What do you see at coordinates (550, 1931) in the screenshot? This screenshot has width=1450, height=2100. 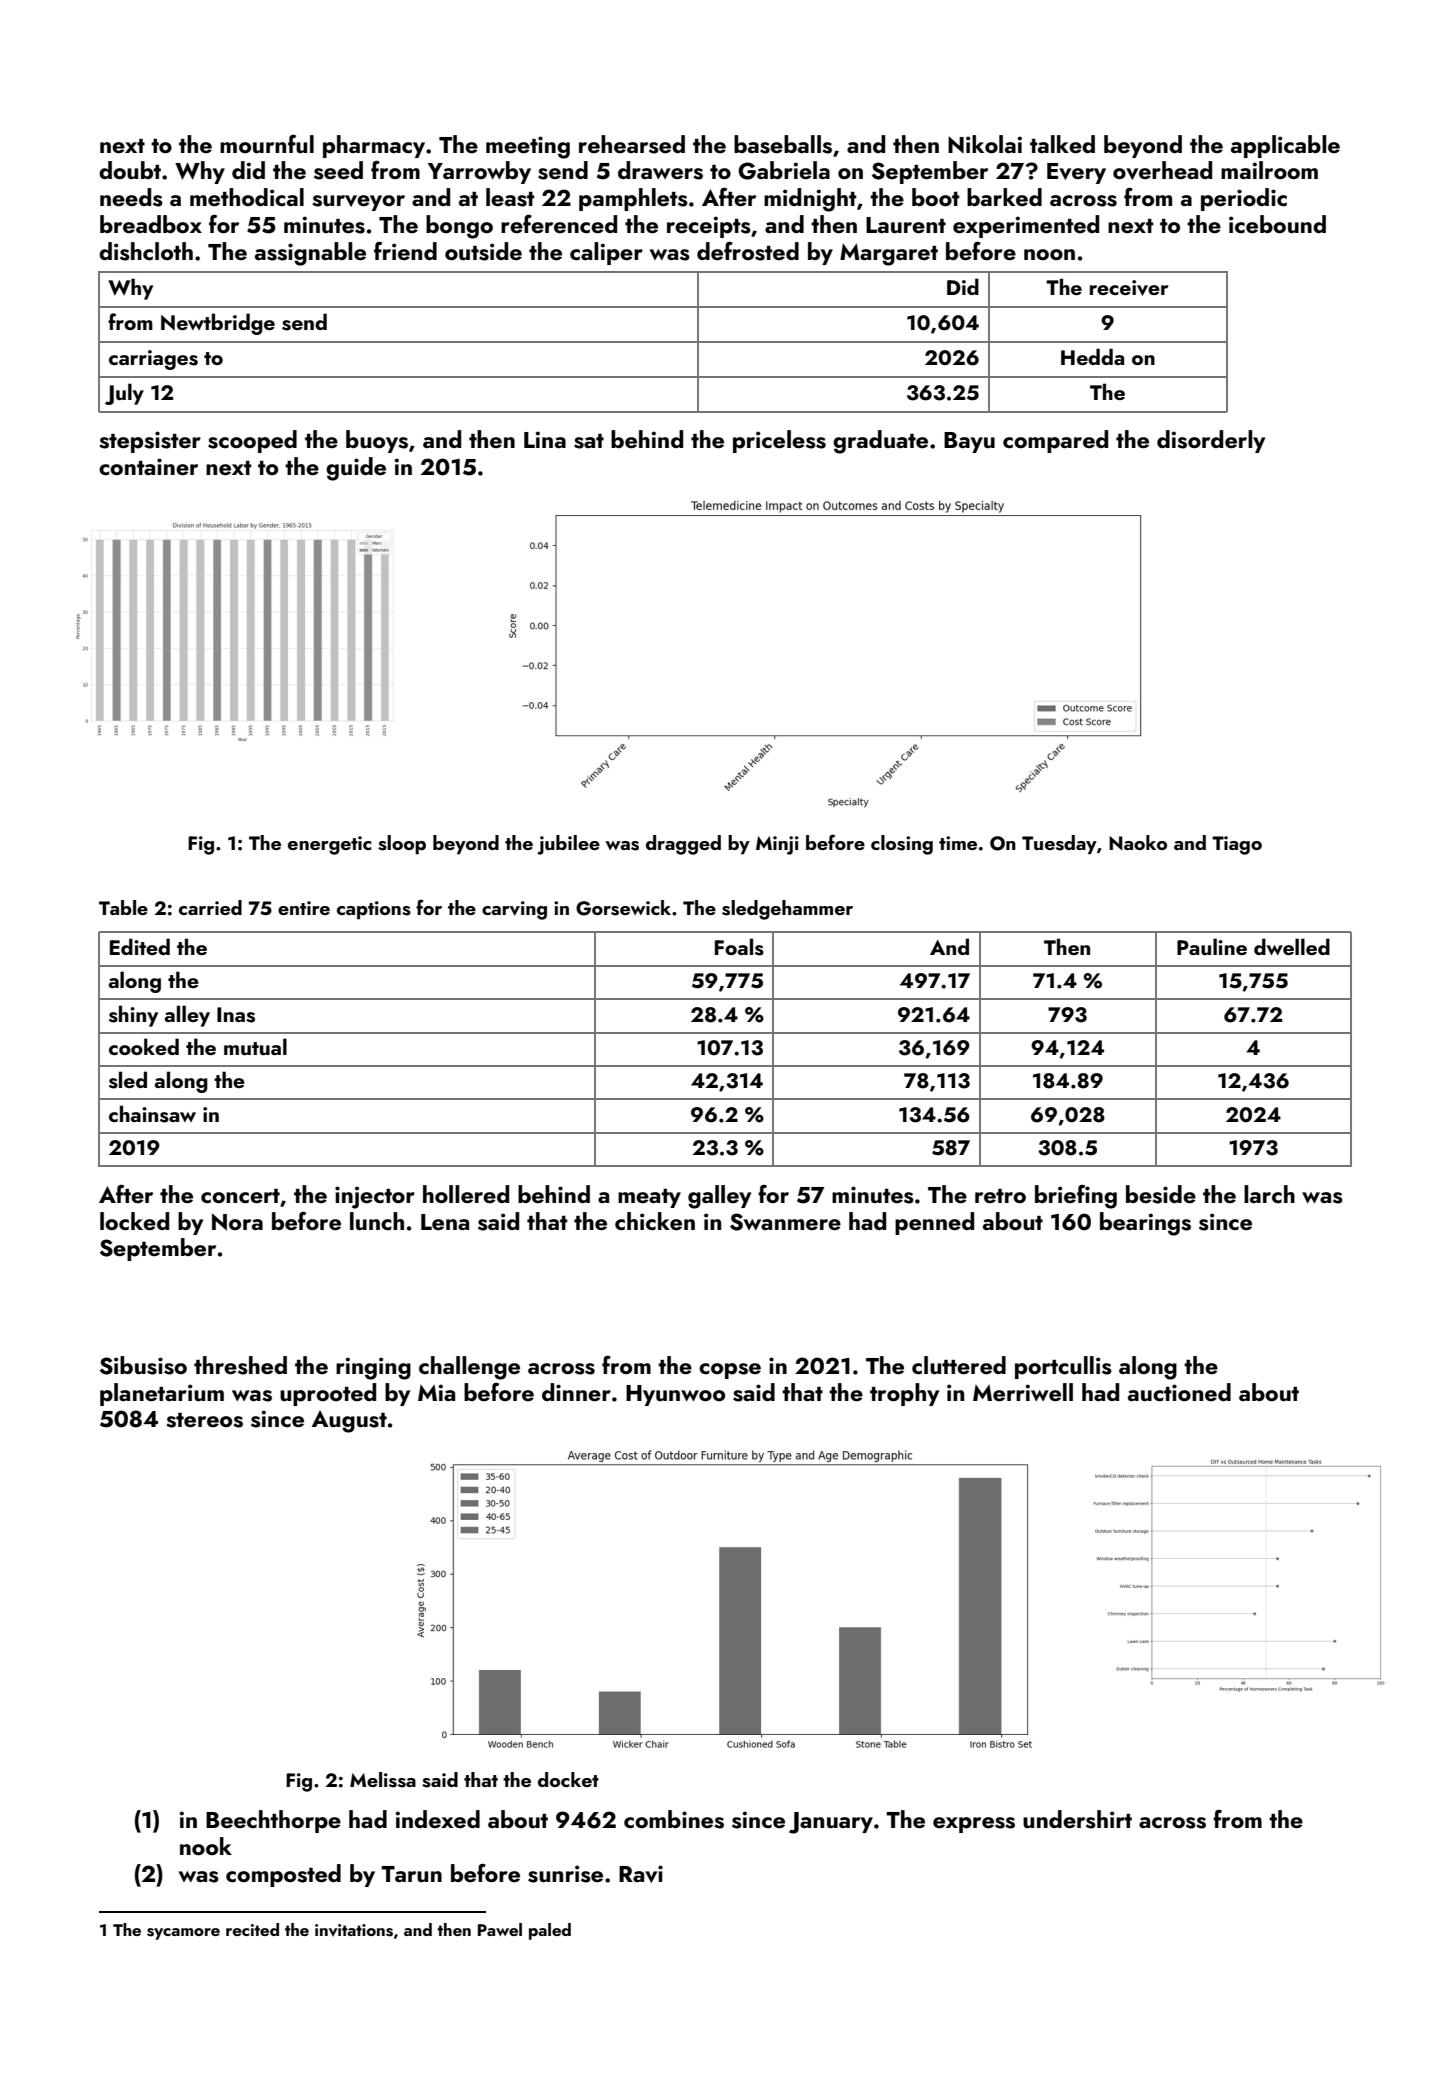 I see `paled` at bounding box center [550, 1931].
